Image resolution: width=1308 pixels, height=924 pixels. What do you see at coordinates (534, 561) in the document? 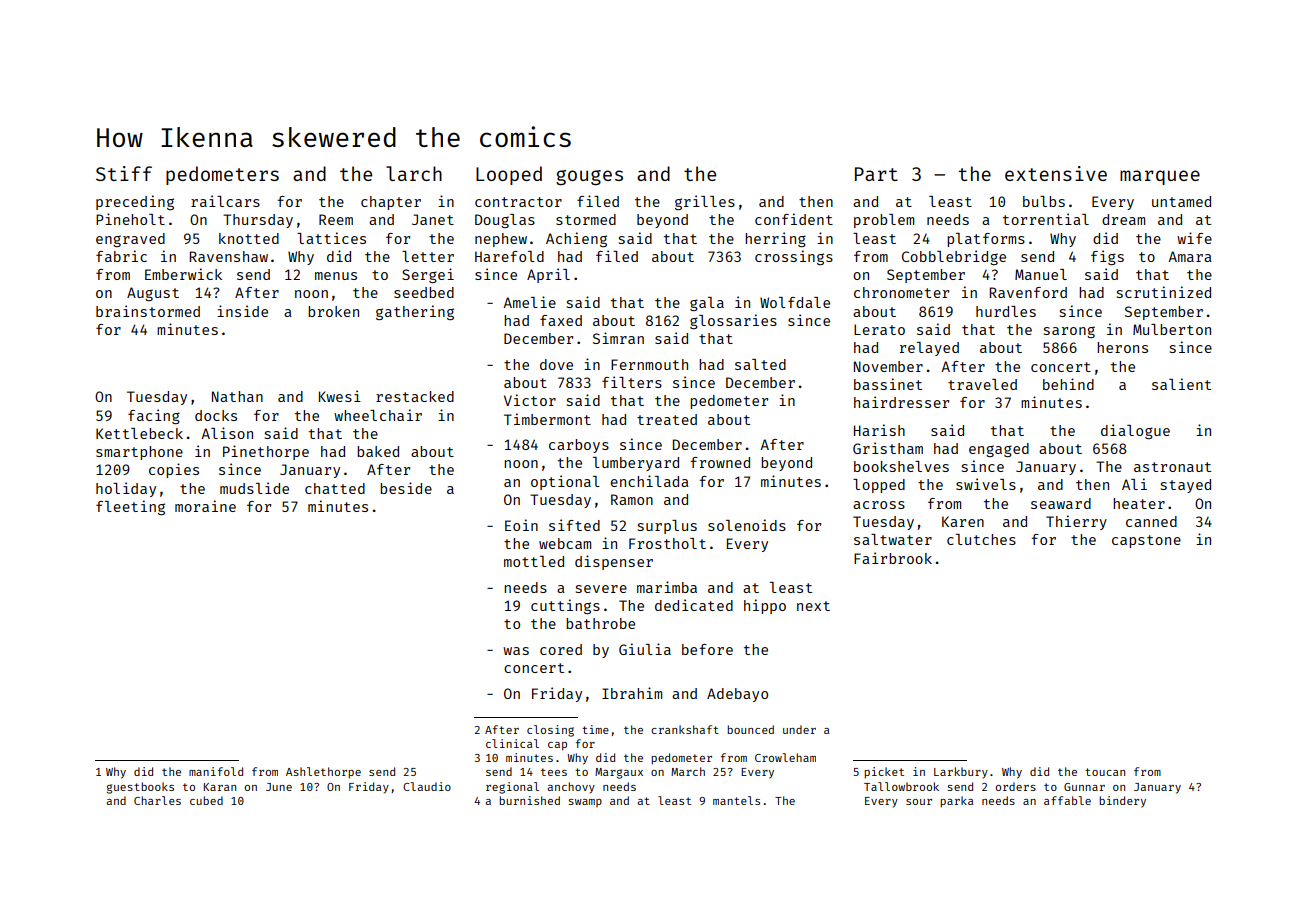
I see `mottled` at bounding box center [534, 561].
